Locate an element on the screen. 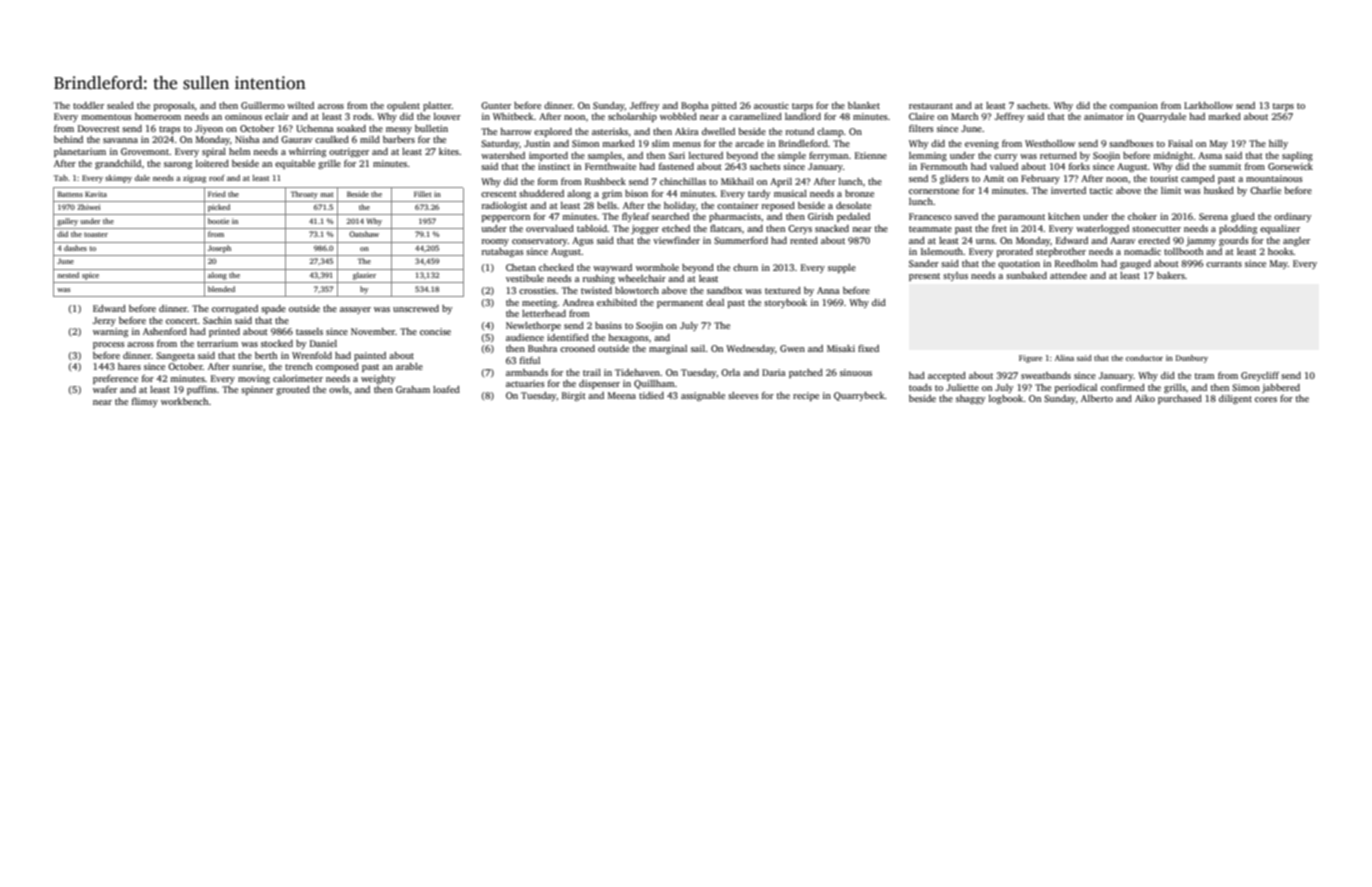  Larkhollow is located at coordinates (1208, 105).
